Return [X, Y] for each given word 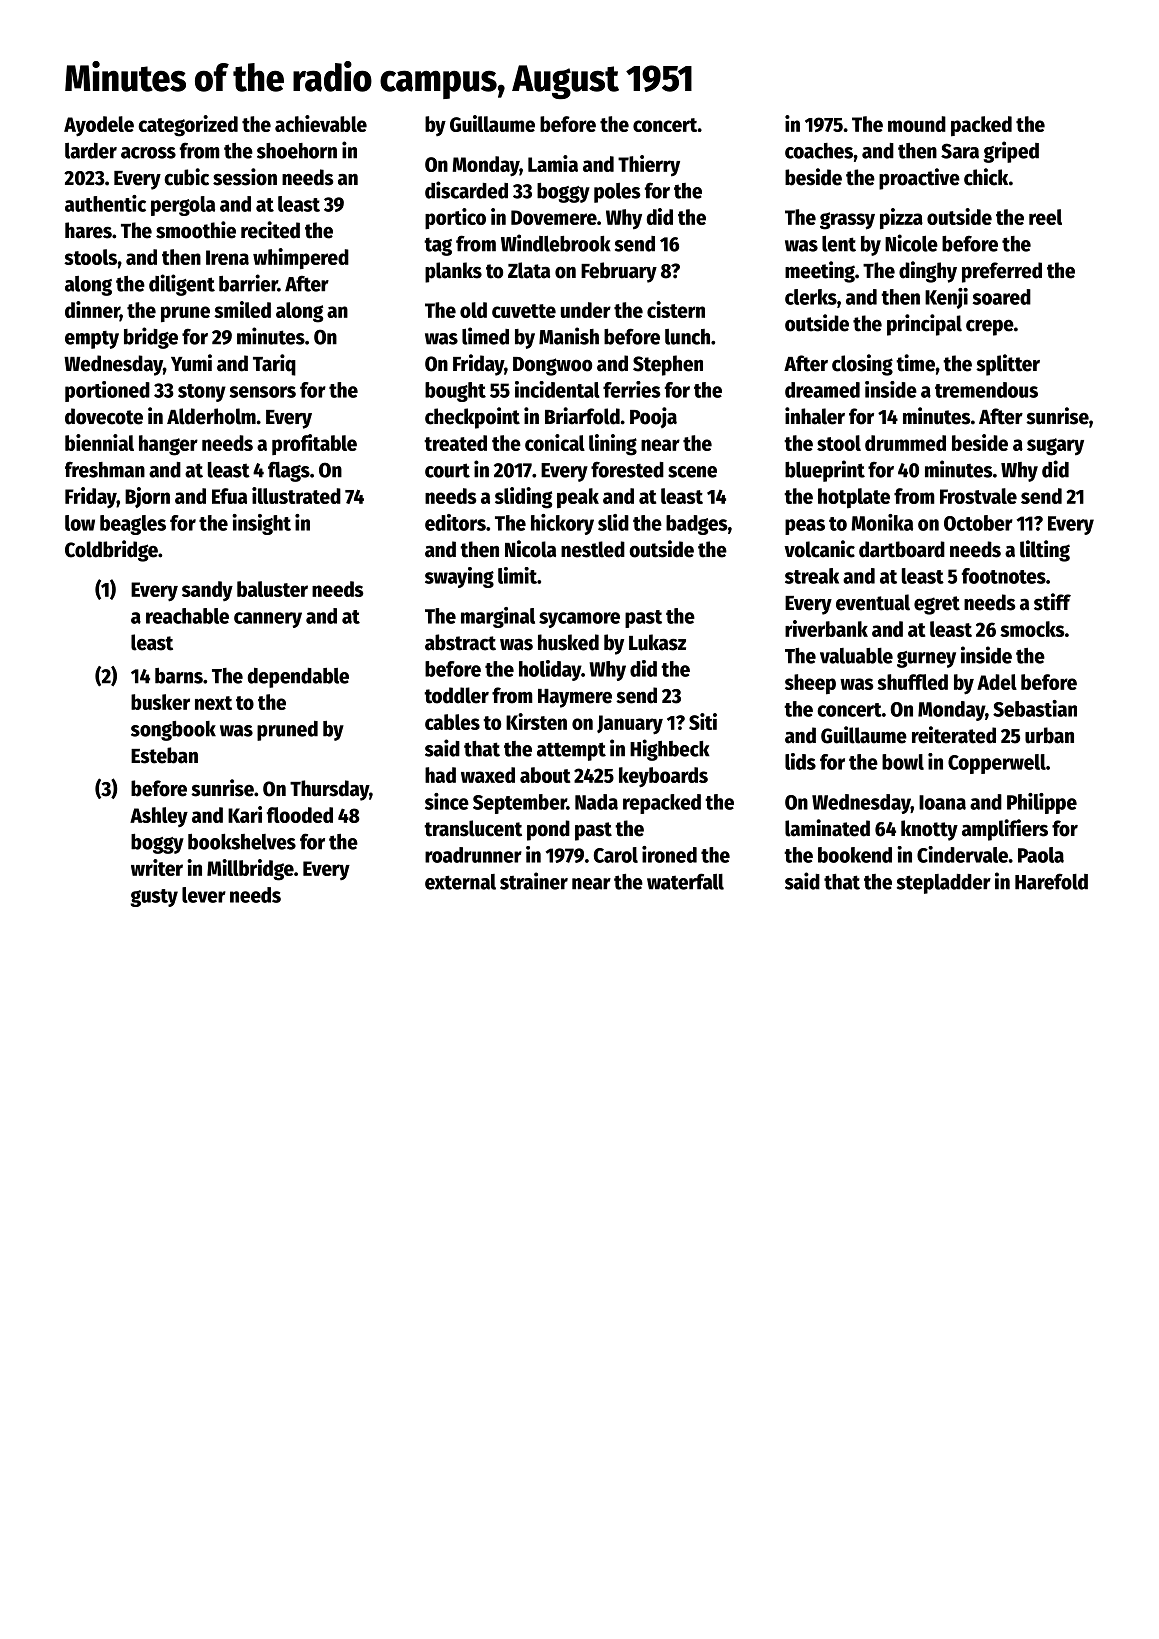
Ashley [159, 817]
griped [1011, 152]
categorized [188, 126]
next [213, 703]
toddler [456, 695]
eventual [873, 602]
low [80, 523]
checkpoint [472, 418]
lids [800, 761]
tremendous [986, 390]
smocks [1032, 629]
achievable [321, 123]
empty [92, 339]
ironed [669, 854]
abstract [460, 642]
